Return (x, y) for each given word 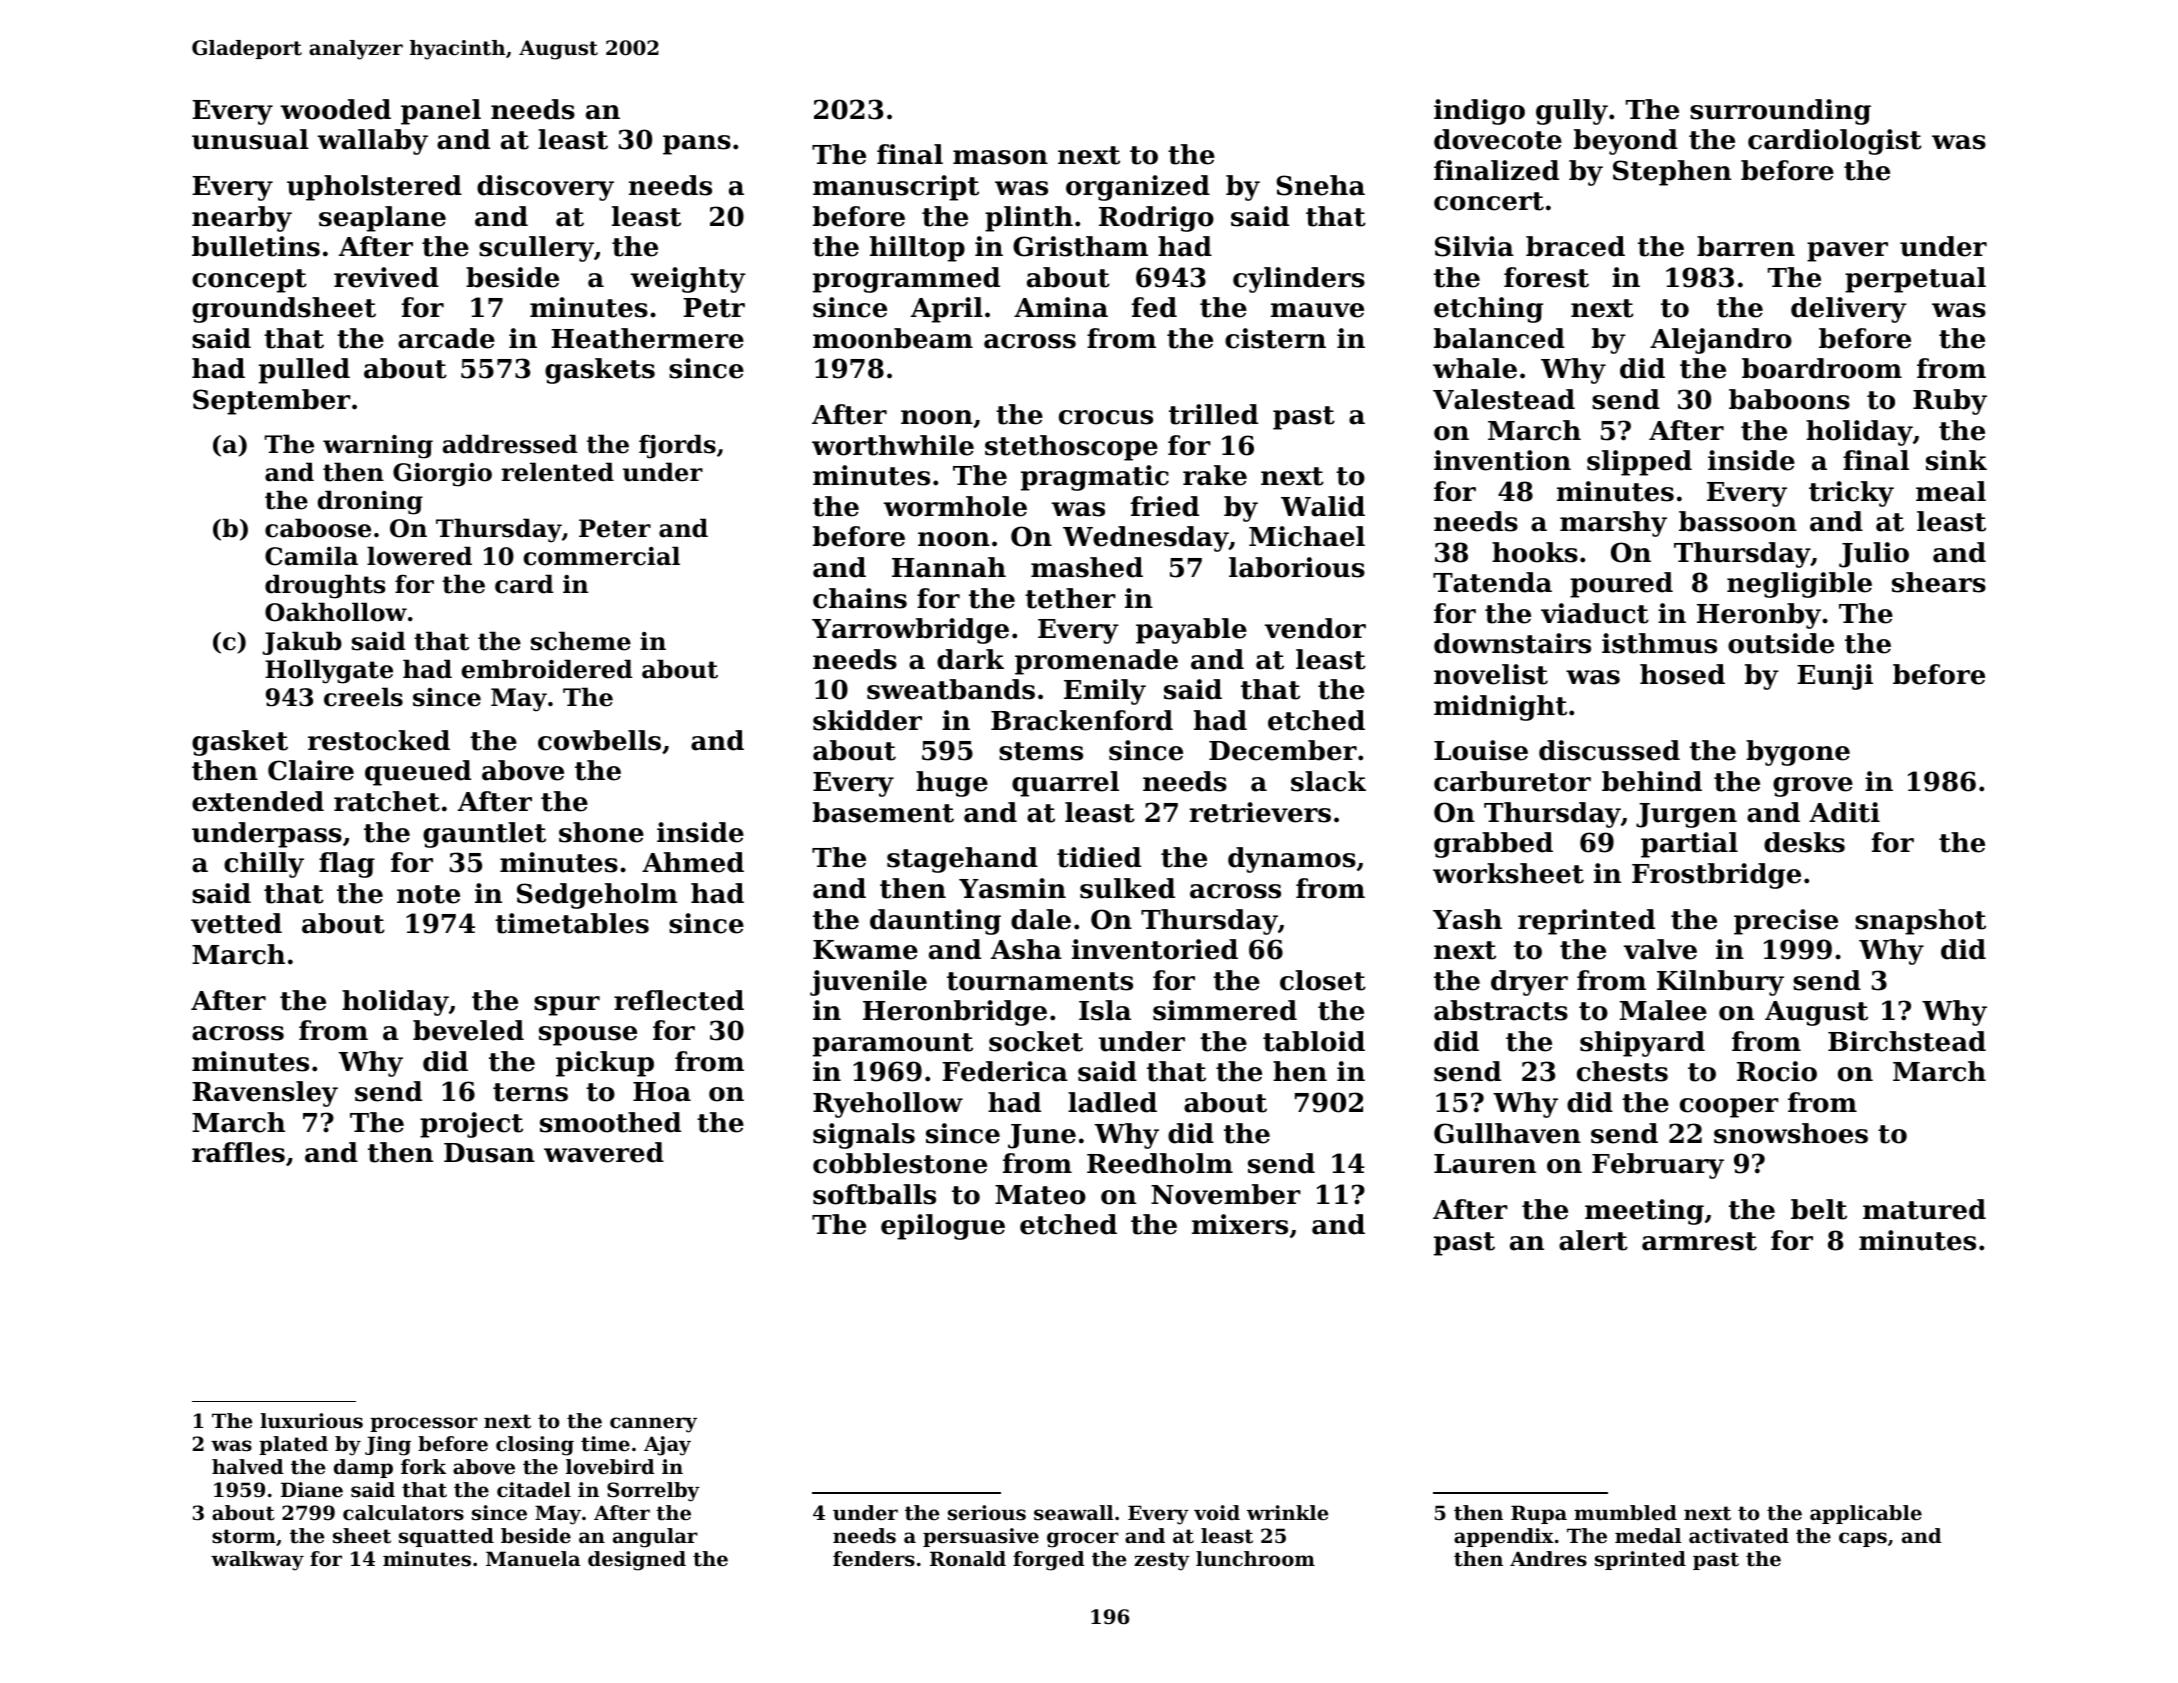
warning (378, 447)
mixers (1240, 1224)
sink (1956, 460)
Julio (1874, 555)
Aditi (1844, 812)
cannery (653, 1425)
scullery (536, 249)
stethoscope (1071, 448)
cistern (1275, 338)
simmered (1225, 1010)
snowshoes (1791, 1133)
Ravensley (265, 1094)
